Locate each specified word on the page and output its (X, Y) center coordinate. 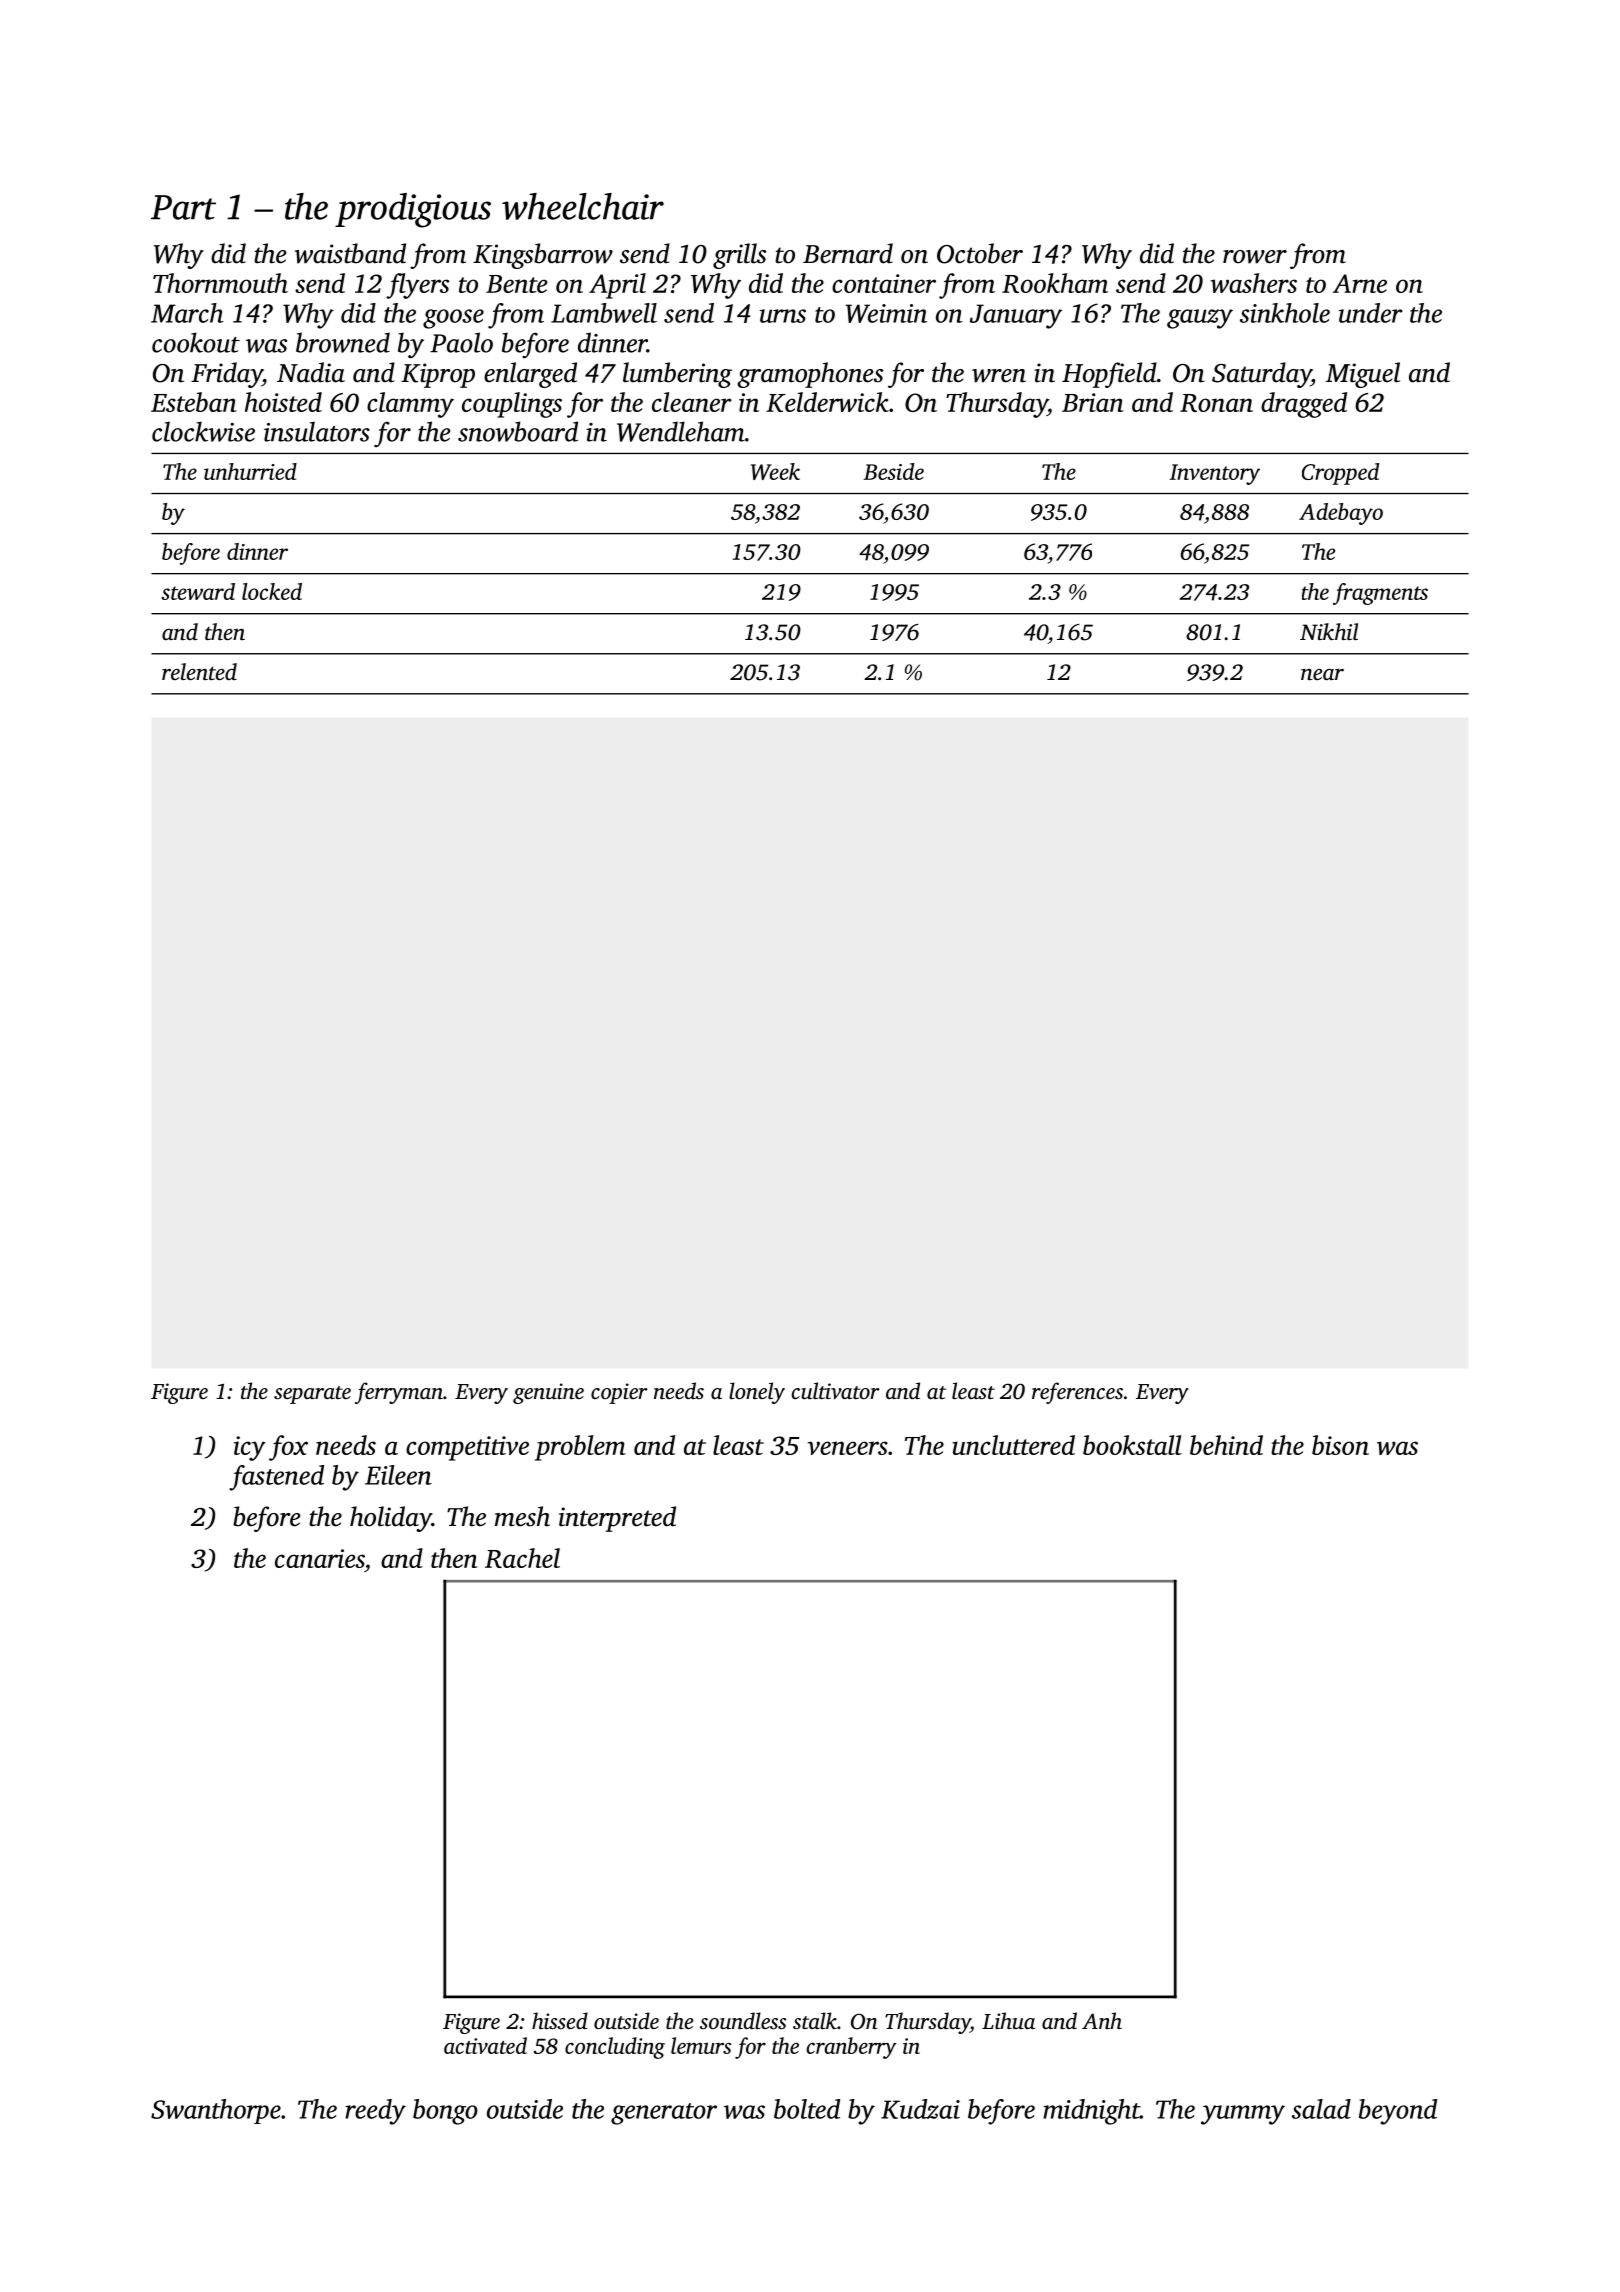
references (1077, 1393)
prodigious (413, 210)
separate (312, 1395)
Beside (893, 471)
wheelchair (583, 206)
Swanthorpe (216, 2111)
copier (619, 1393)
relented (199, 672)
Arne (1360, 283)
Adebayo (1341, 514)
